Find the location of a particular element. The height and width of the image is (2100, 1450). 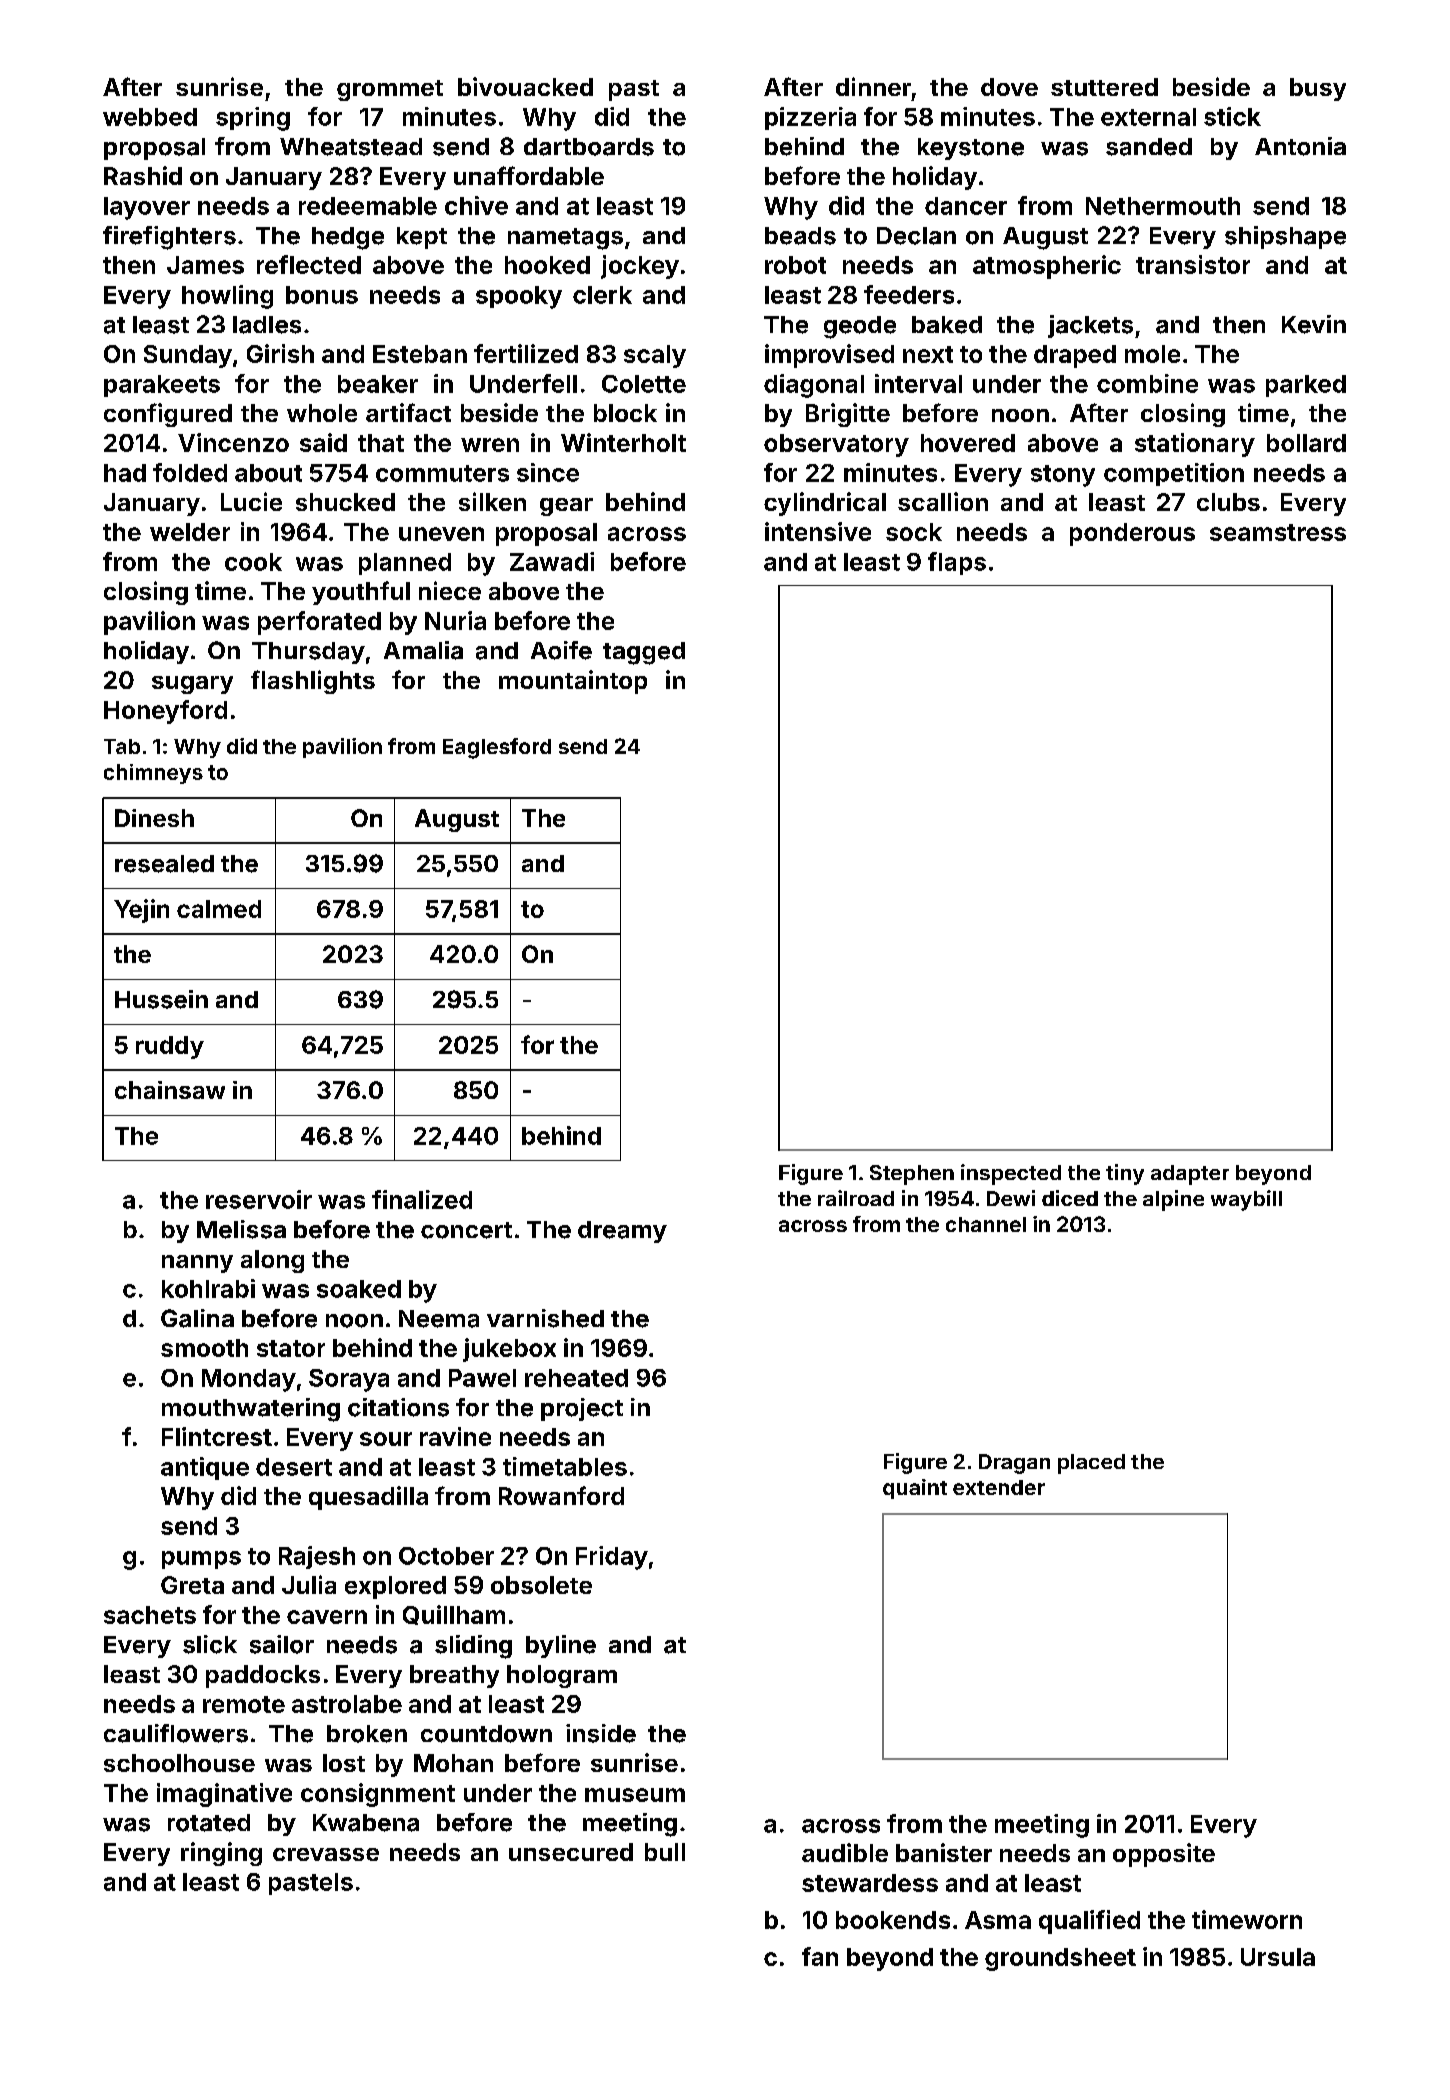

seamstress is located at coordinates (1278, 532).
